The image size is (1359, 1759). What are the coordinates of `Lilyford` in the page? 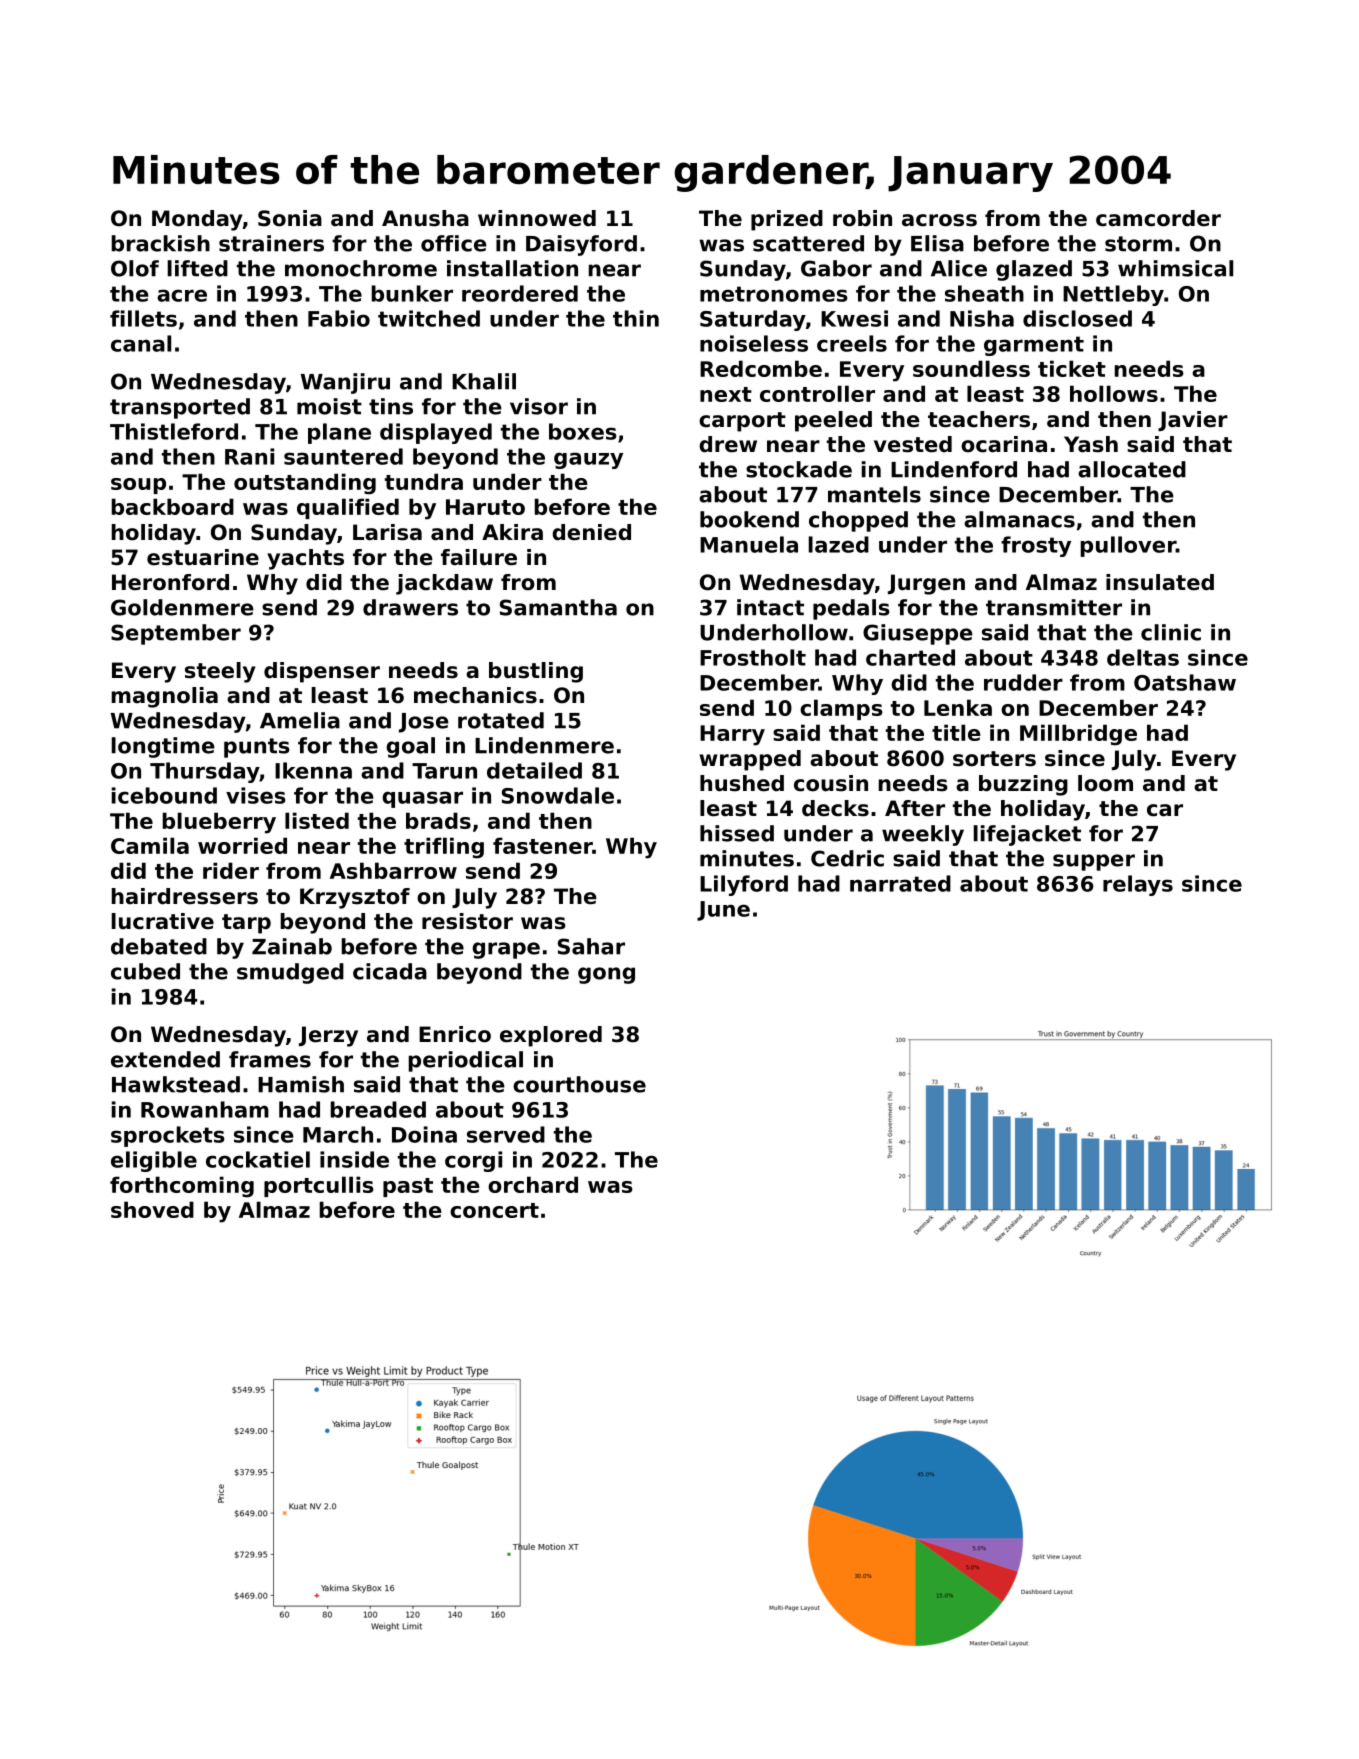 It's located at (744, 885).
